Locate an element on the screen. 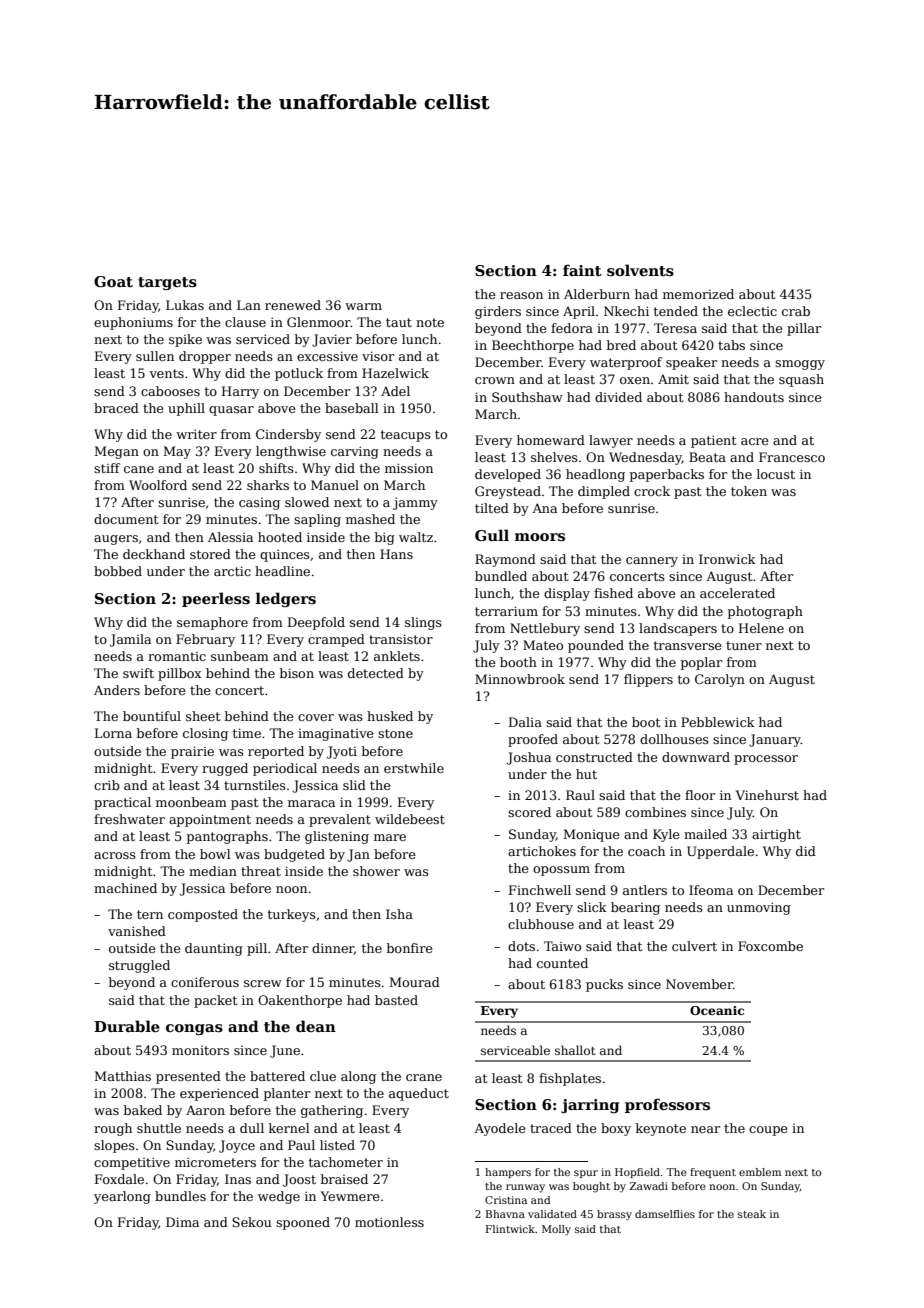  airtight is located at coordinates (776, 835).
